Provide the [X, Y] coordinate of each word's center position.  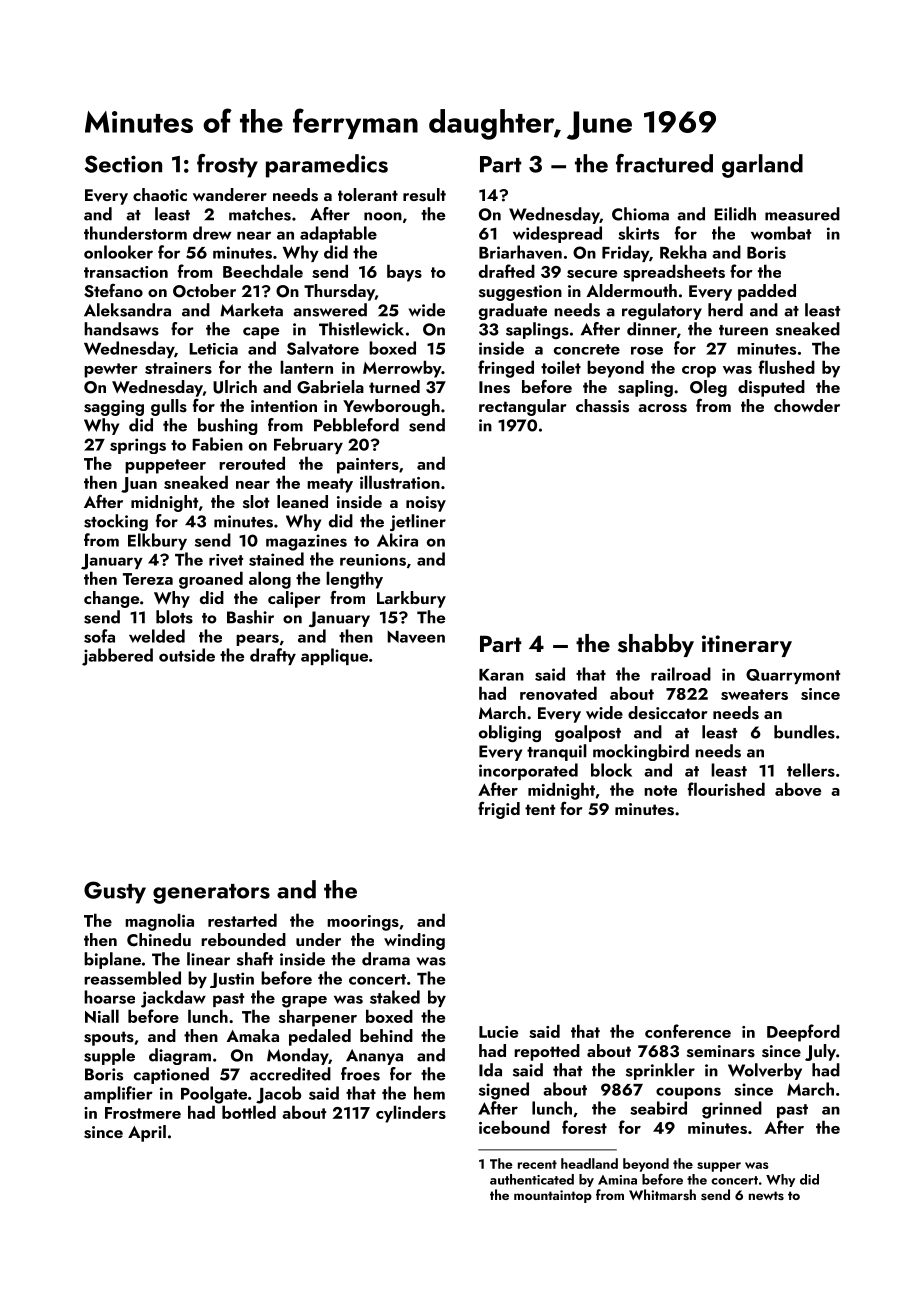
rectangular [522, 407]
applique [334, 656]
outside [187, 655]
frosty [227, 166]
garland [762, 166]
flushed [787, 367]
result [424, 195]
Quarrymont [793, 676]
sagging [114, 408]
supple [109, 1056]
